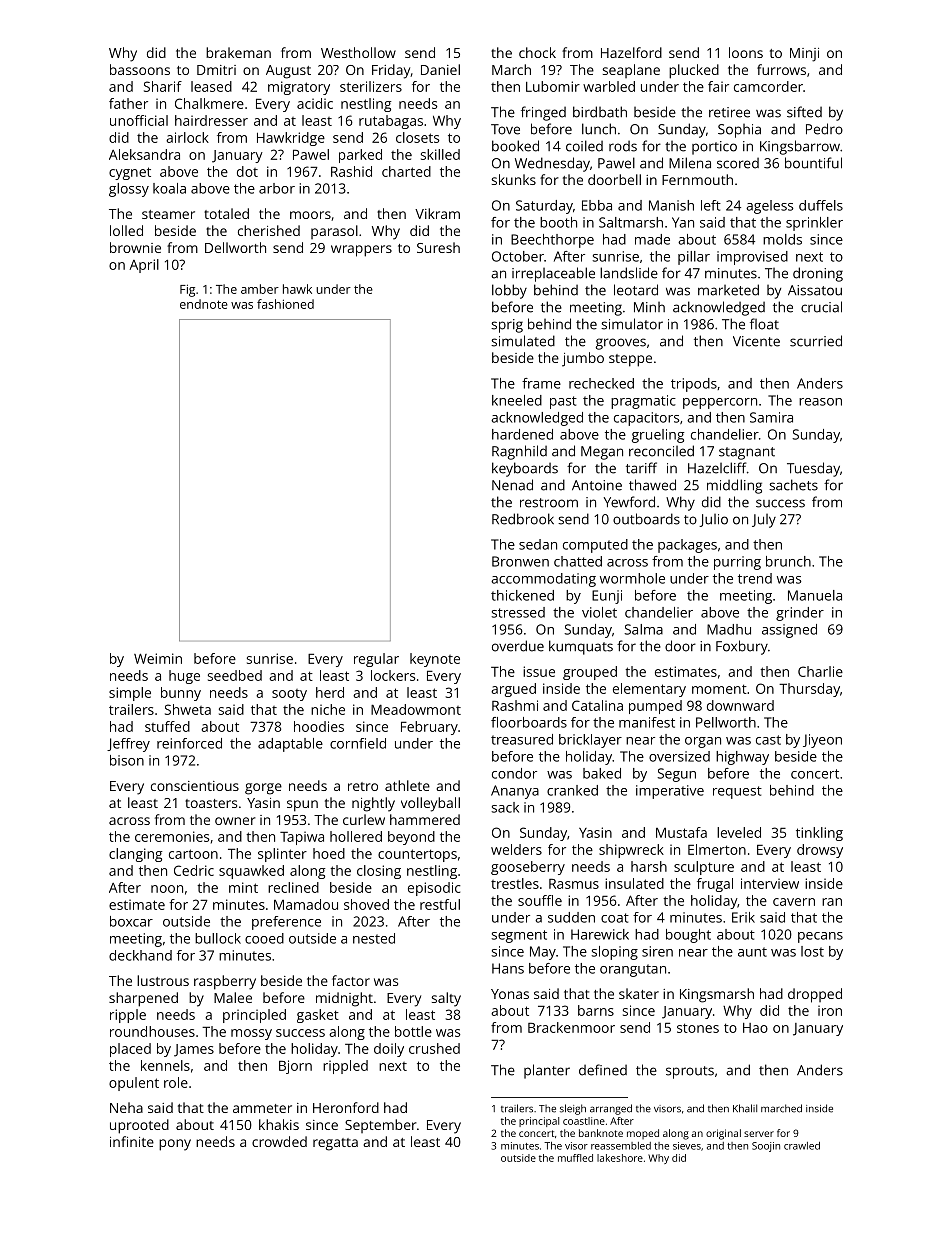 Image resolution: width=952 pixels, height=1233 pixels. Describe the element at coordinates (804, 55) in the image. I see `Minji` at that location.
